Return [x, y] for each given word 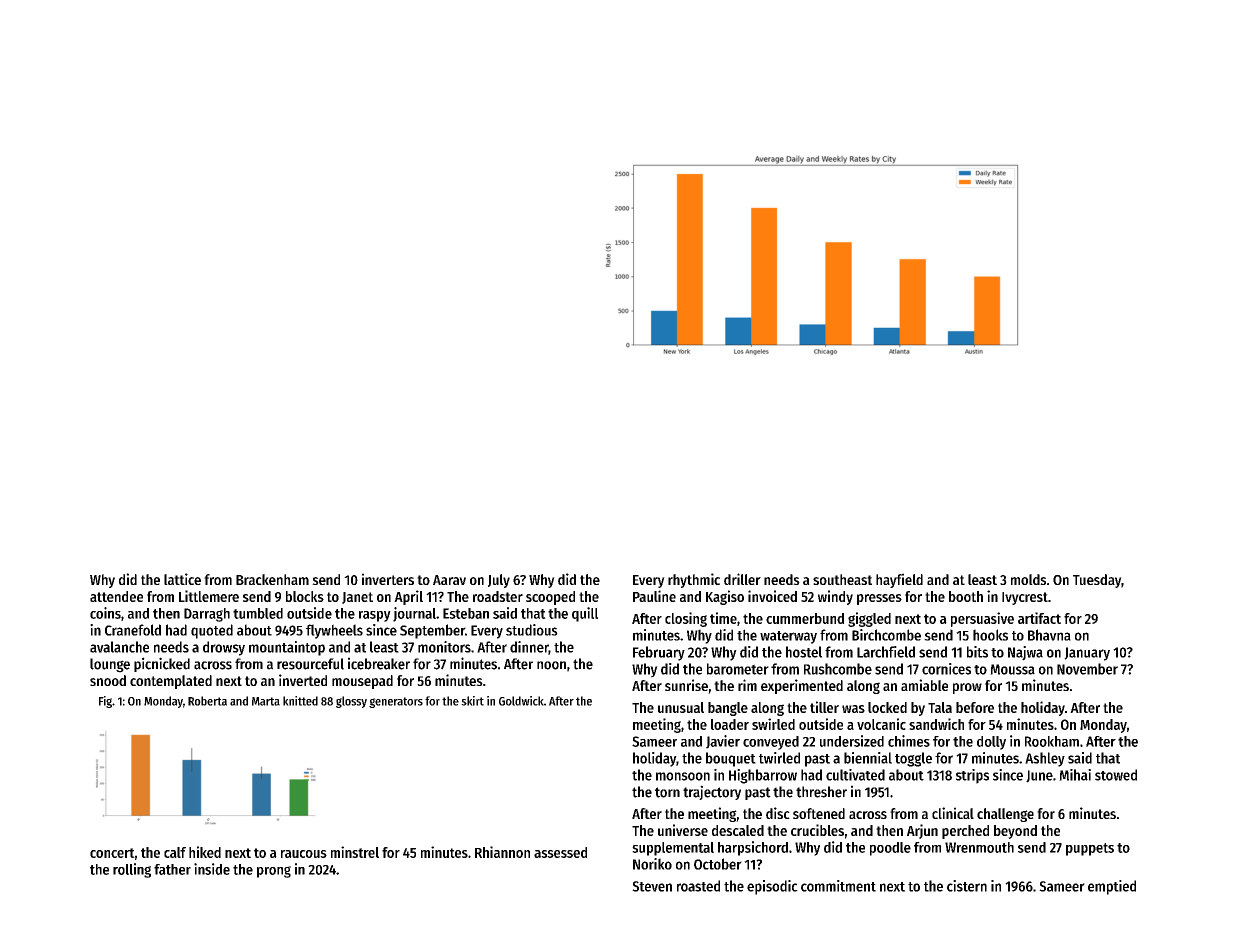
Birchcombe [886, 635]
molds [1028, 579]
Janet [357, 598]
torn [667, 792]
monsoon [683, 776]
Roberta [207, 701]
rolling [132, 870]
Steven [652, 886]
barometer [738, 669]
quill [585, 614]
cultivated [855, 775]
